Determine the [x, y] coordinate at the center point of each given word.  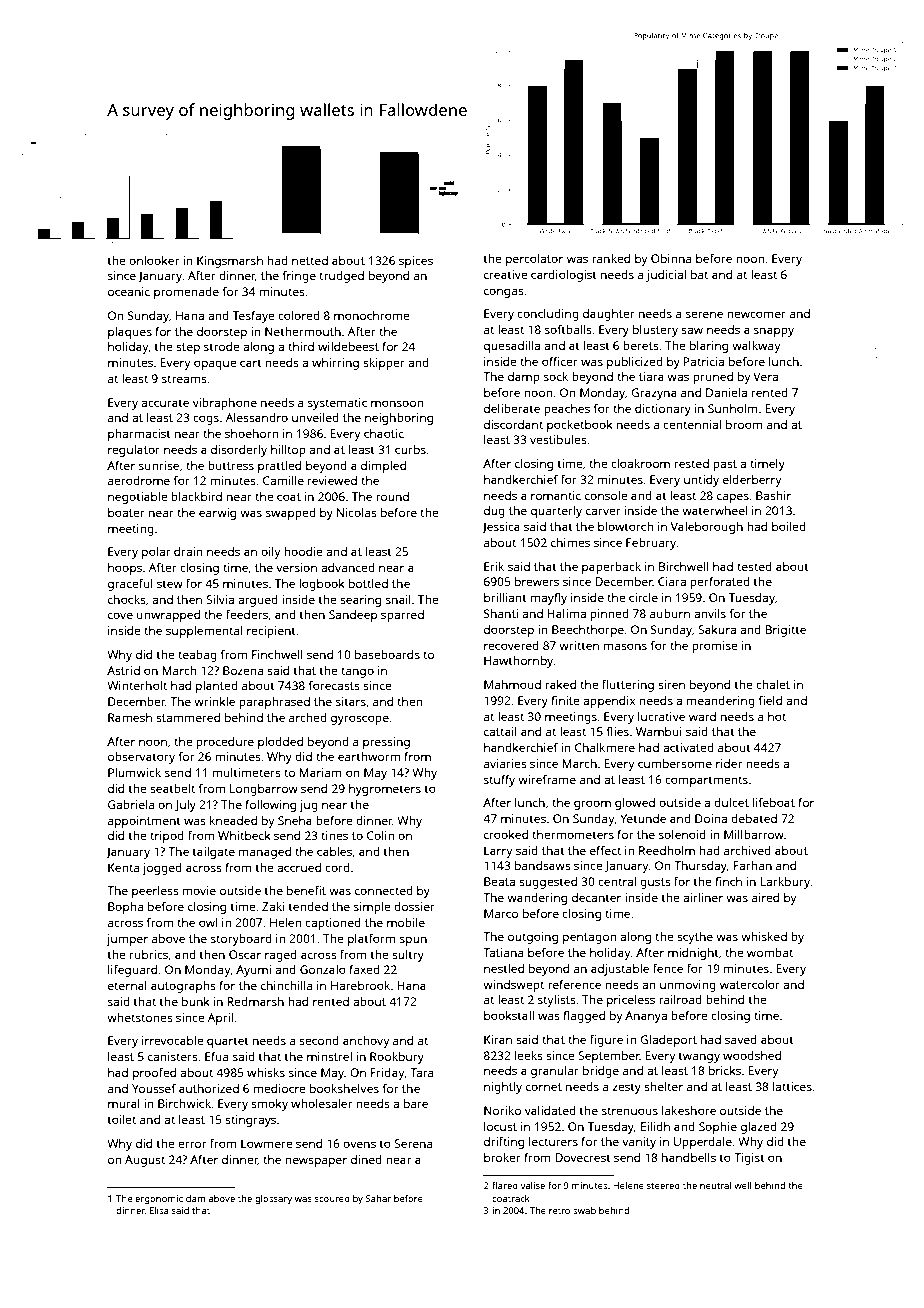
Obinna [671, 258]
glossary [273, 1199]
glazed [759, 1128]
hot [777, 716]
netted [310, 260]
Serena [413, 1143]
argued [258, 601]
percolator [534, 260]
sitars [351, 701]
